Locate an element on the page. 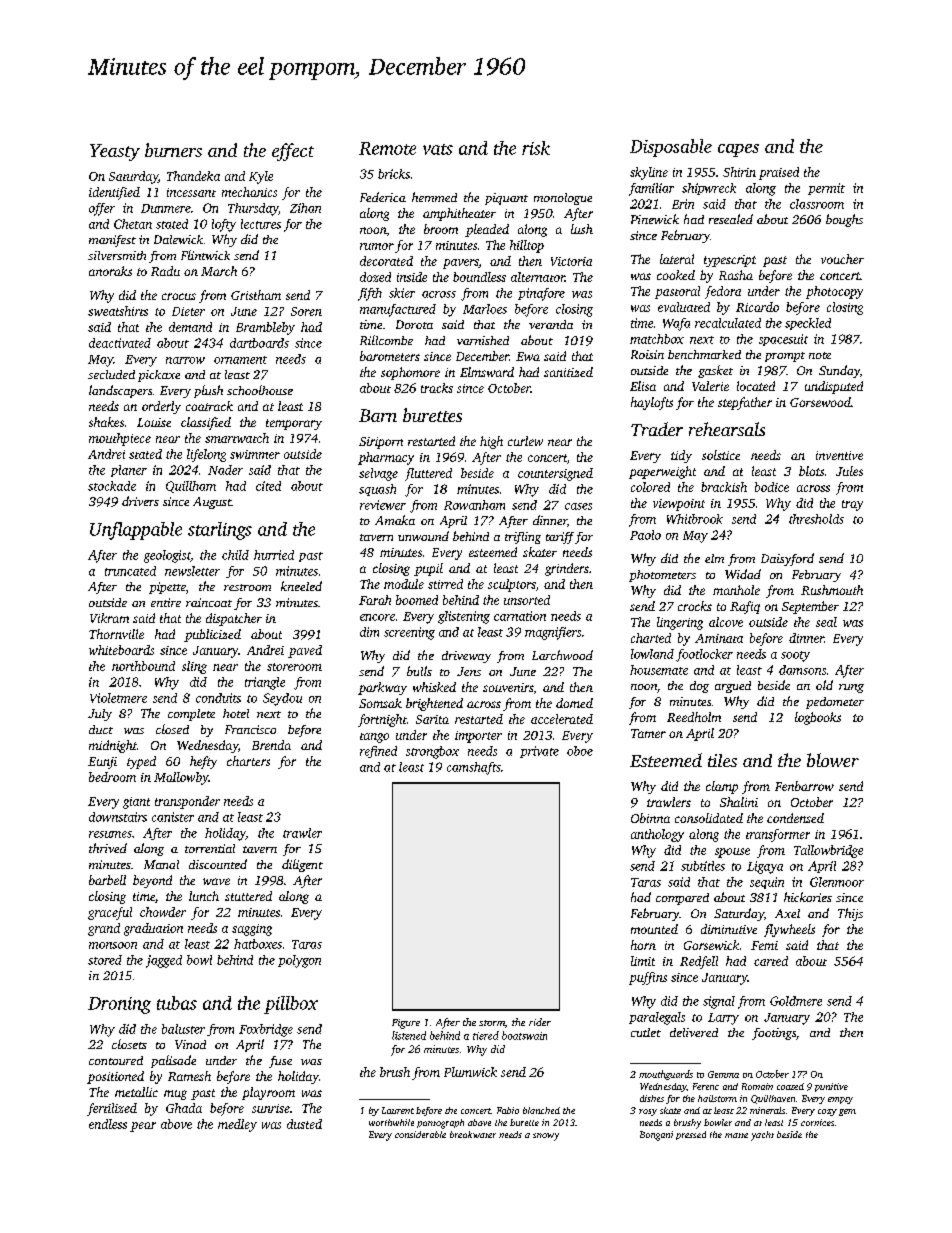 The image size is (952, 1233). refined is located at coordinates (378, 752).
